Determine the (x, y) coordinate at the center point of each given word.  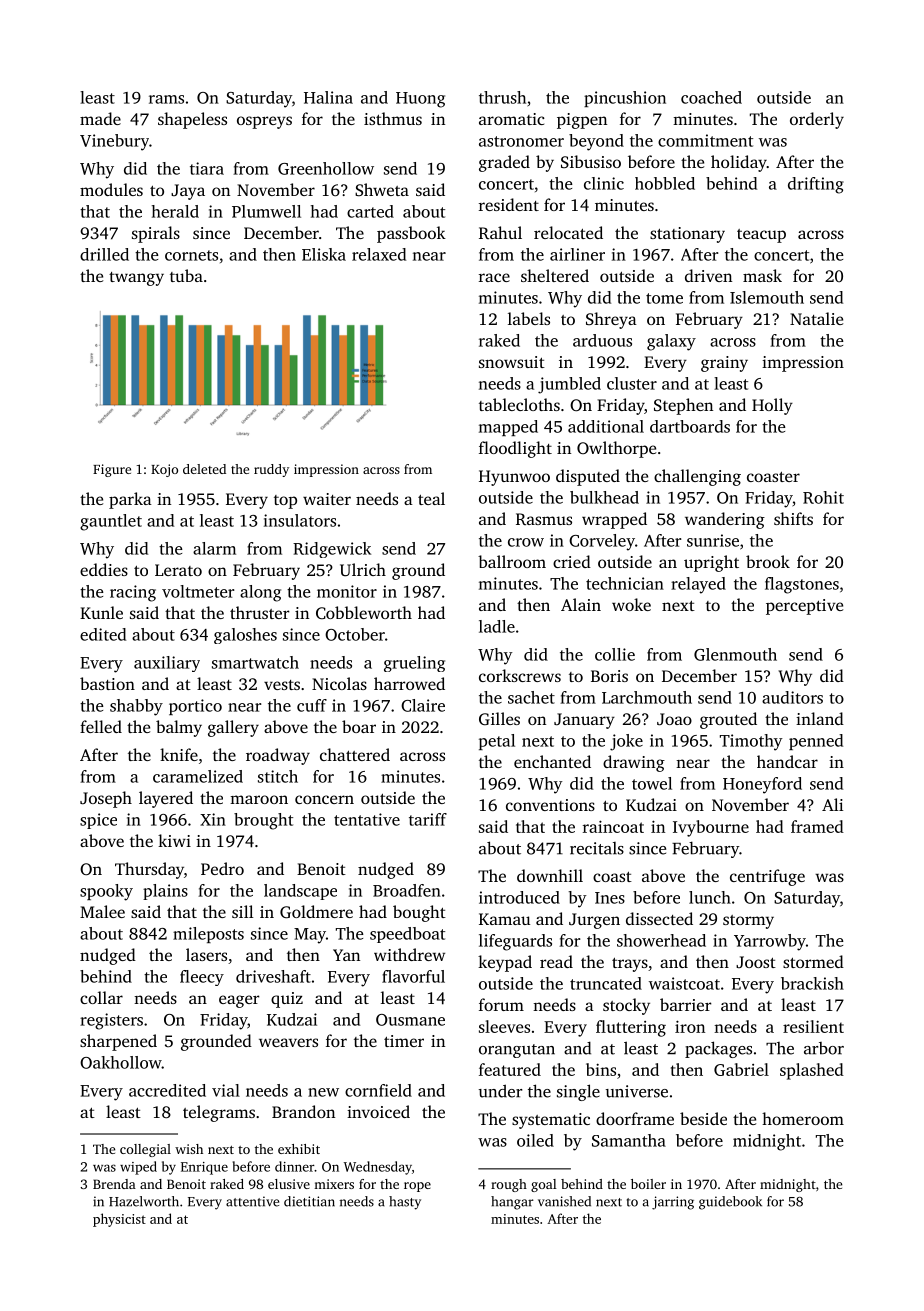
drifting (816, 185)
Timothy (751, 742)
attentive (252, 1201)
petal (497, 742)
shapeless (192, 120)
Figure (112, 470)
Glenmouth (735, 654)
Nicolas (339, 683)
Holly (772, 406)
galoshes (245, 636)
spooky (106, 892)
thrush (502, 97)
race (494, 277)
